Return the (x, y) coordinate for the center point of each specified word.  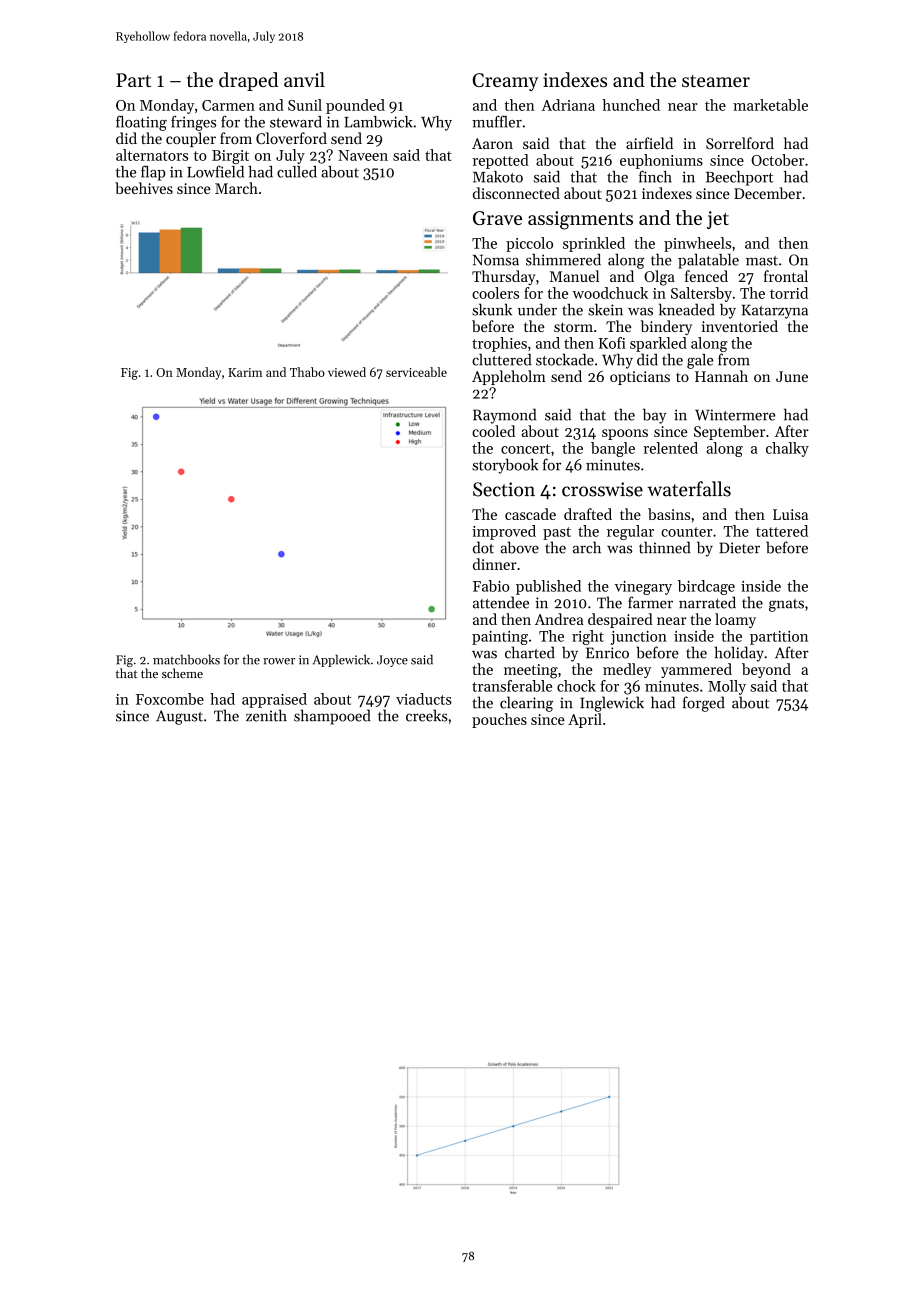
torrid (789, 293)
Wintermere (735, 415)
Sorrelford (740, 143)
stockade (565, 359)
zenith (266, 715)
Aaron (492, 143)
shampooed (332, 717)
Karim (245, 372)
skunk (492, 309)
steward (296, 122)
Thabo (307, 372)
